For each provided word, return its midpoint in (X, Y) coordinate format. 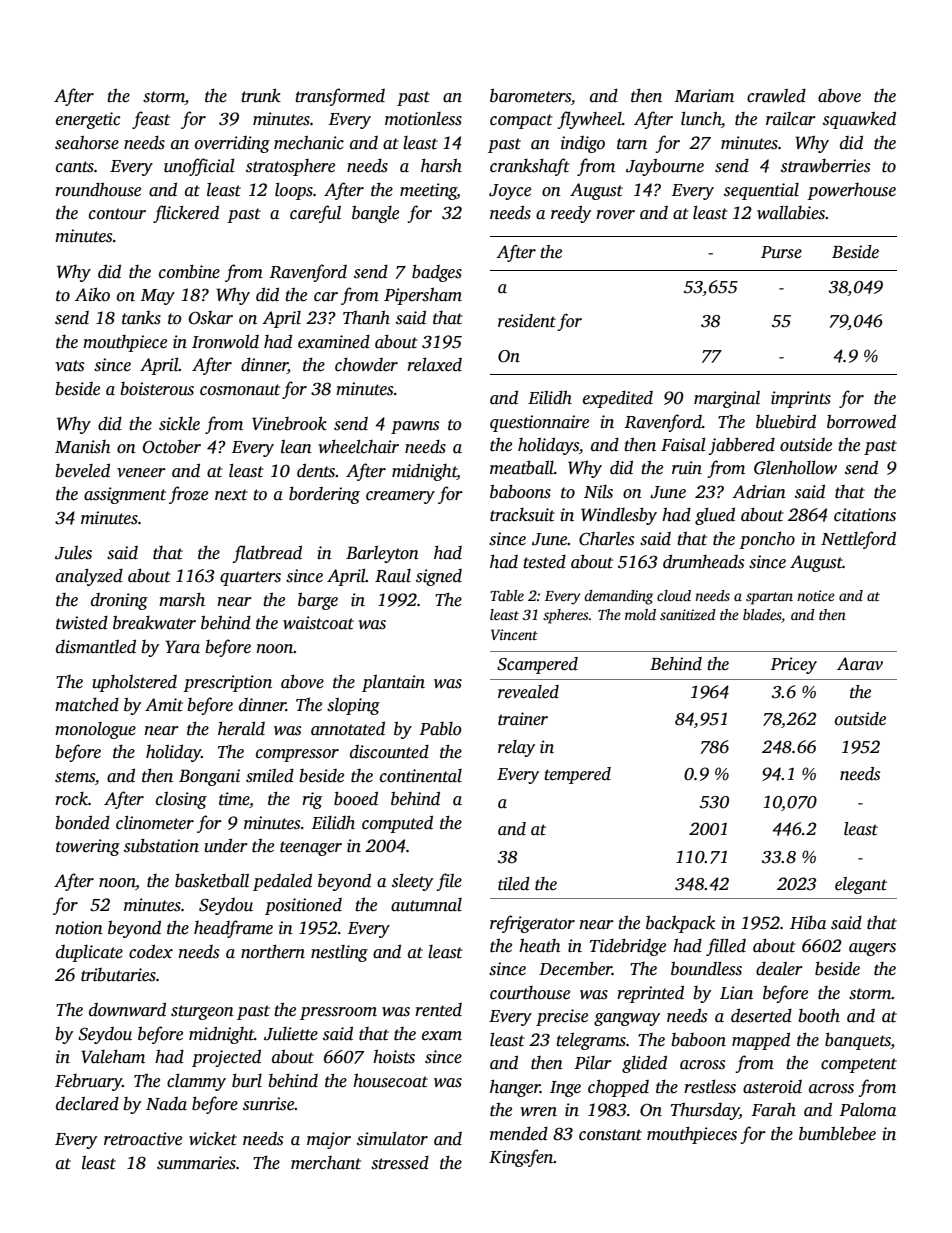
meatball (522, 467)
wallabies (791, 212)
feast (151, 120)
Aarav (860, 664)
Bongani (209, 777)
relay (516, 748)
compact (521, 121)
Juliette (291, 1034)
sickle (179, 423)
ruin (687, 468)
